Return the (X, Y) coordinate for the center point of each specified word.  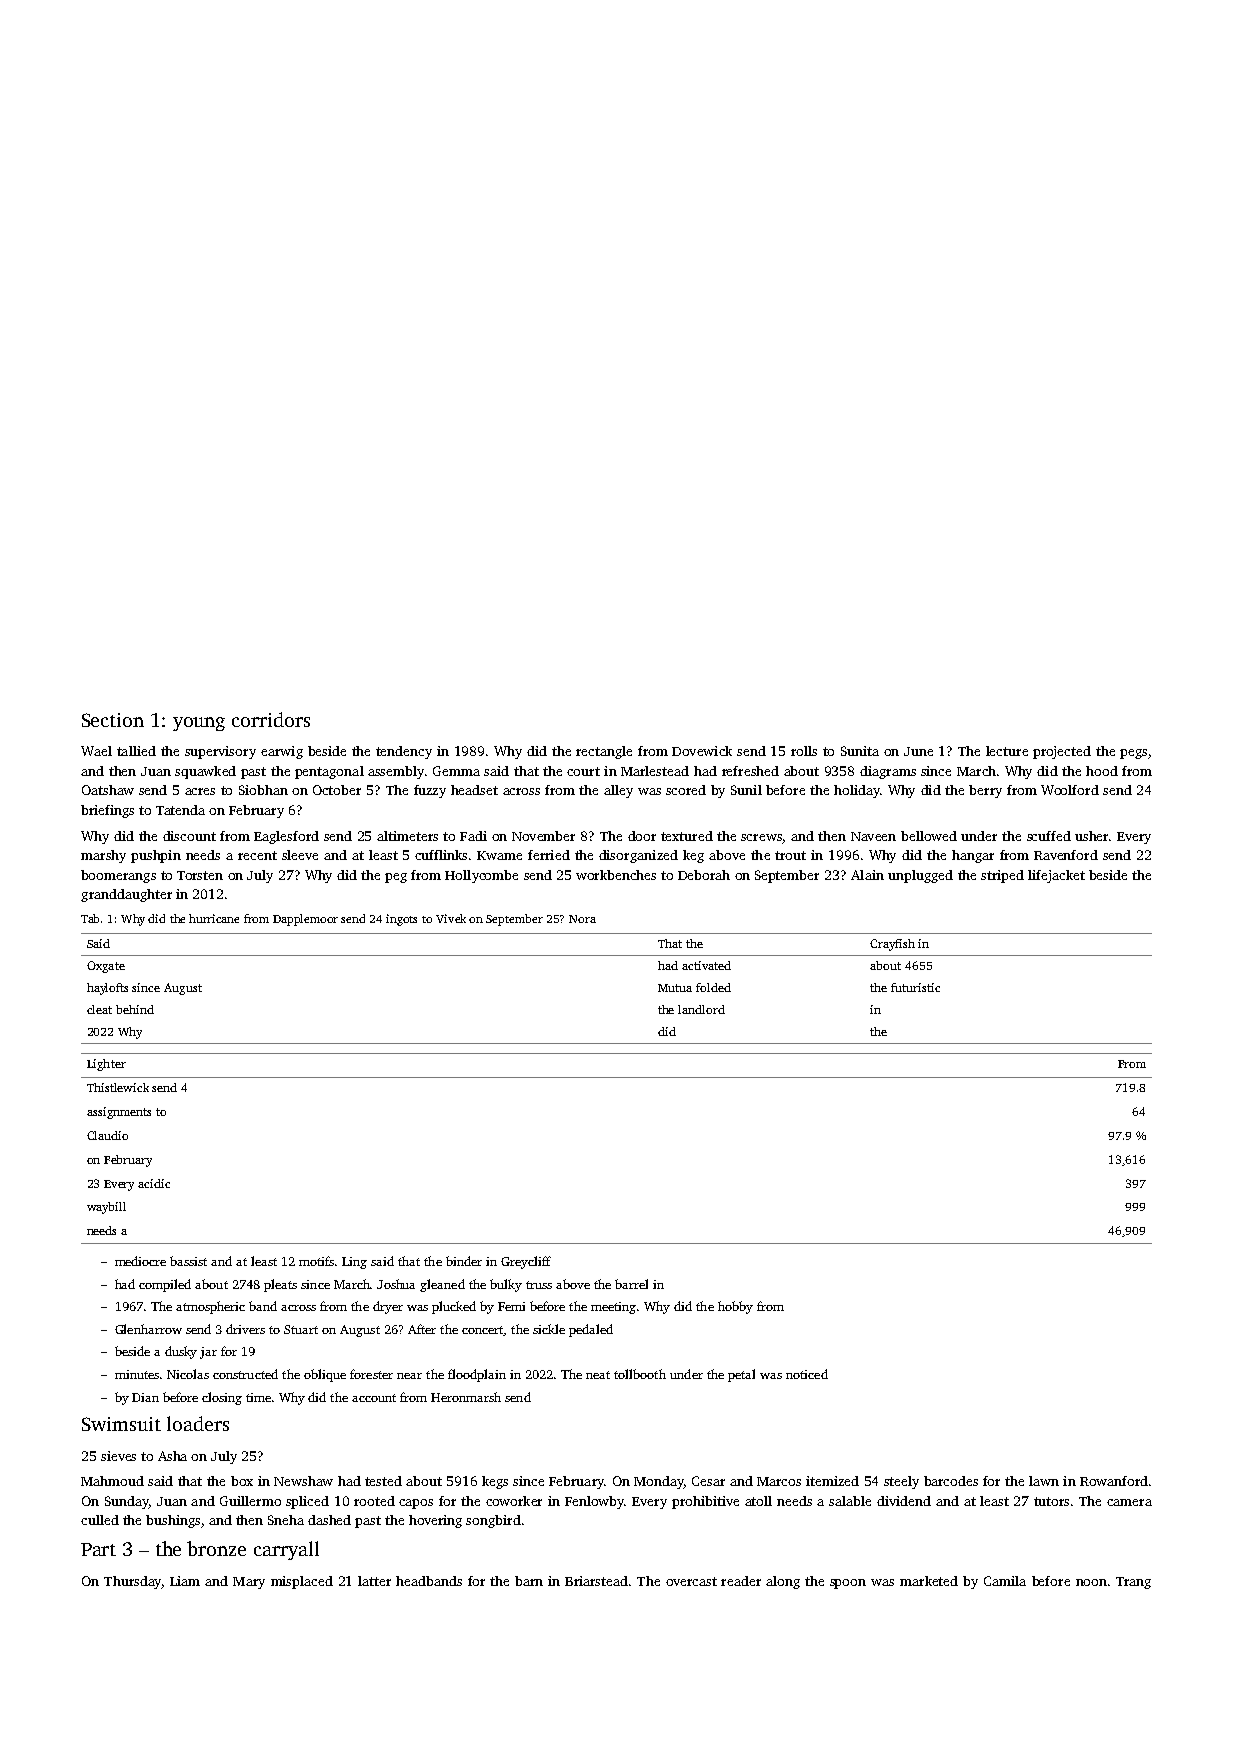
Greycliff (526, 1262)
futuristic (915, 987)
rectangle (604, 752)
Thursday (132, 1582)
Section (113, 720)
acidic (154, 1183)
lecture (1007, 751)
